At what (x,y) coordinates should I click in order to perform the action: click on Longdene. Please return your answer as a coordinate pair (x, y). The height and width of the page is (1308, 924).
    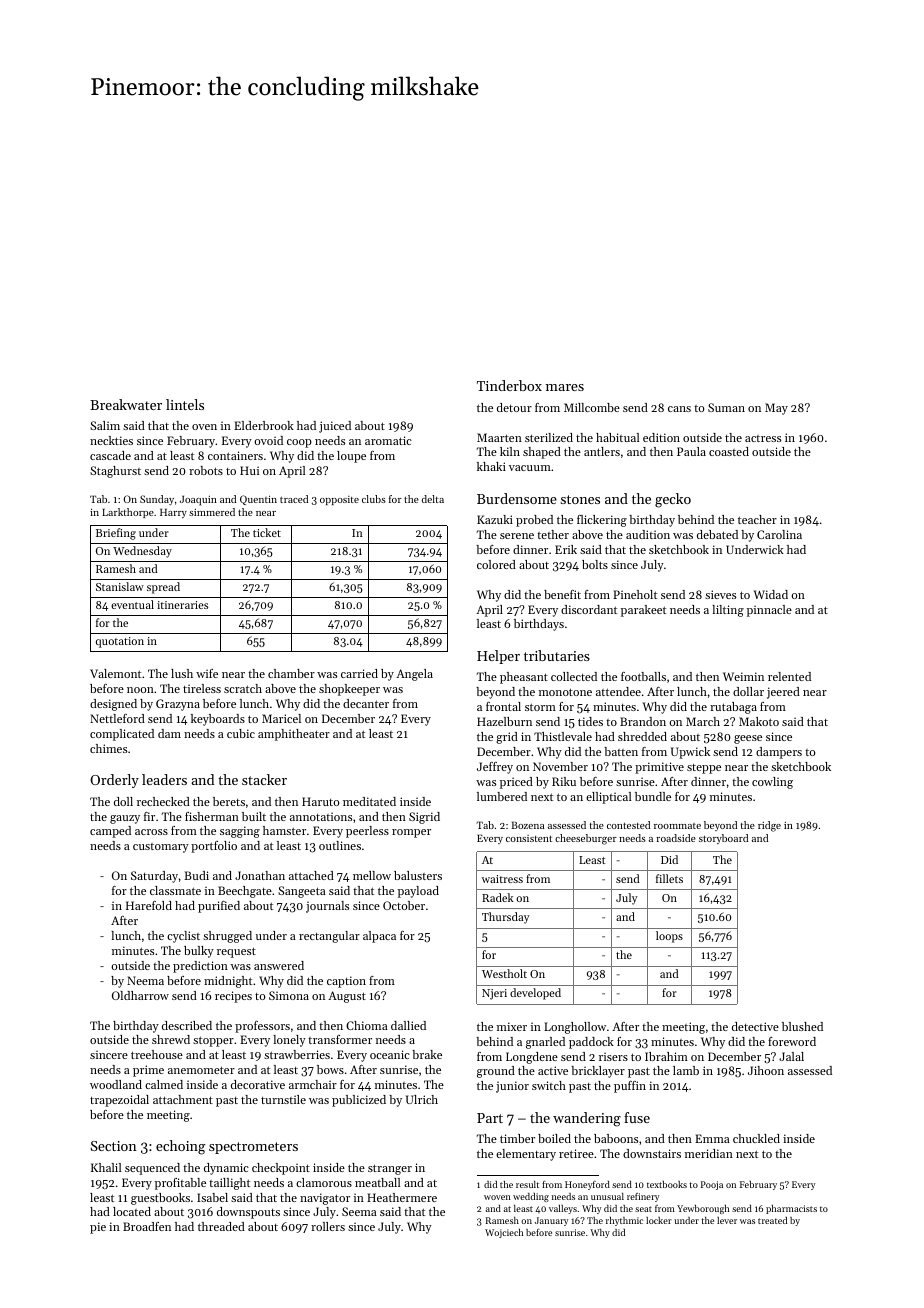
    Looking at the image, I should click on (532, 1058).
